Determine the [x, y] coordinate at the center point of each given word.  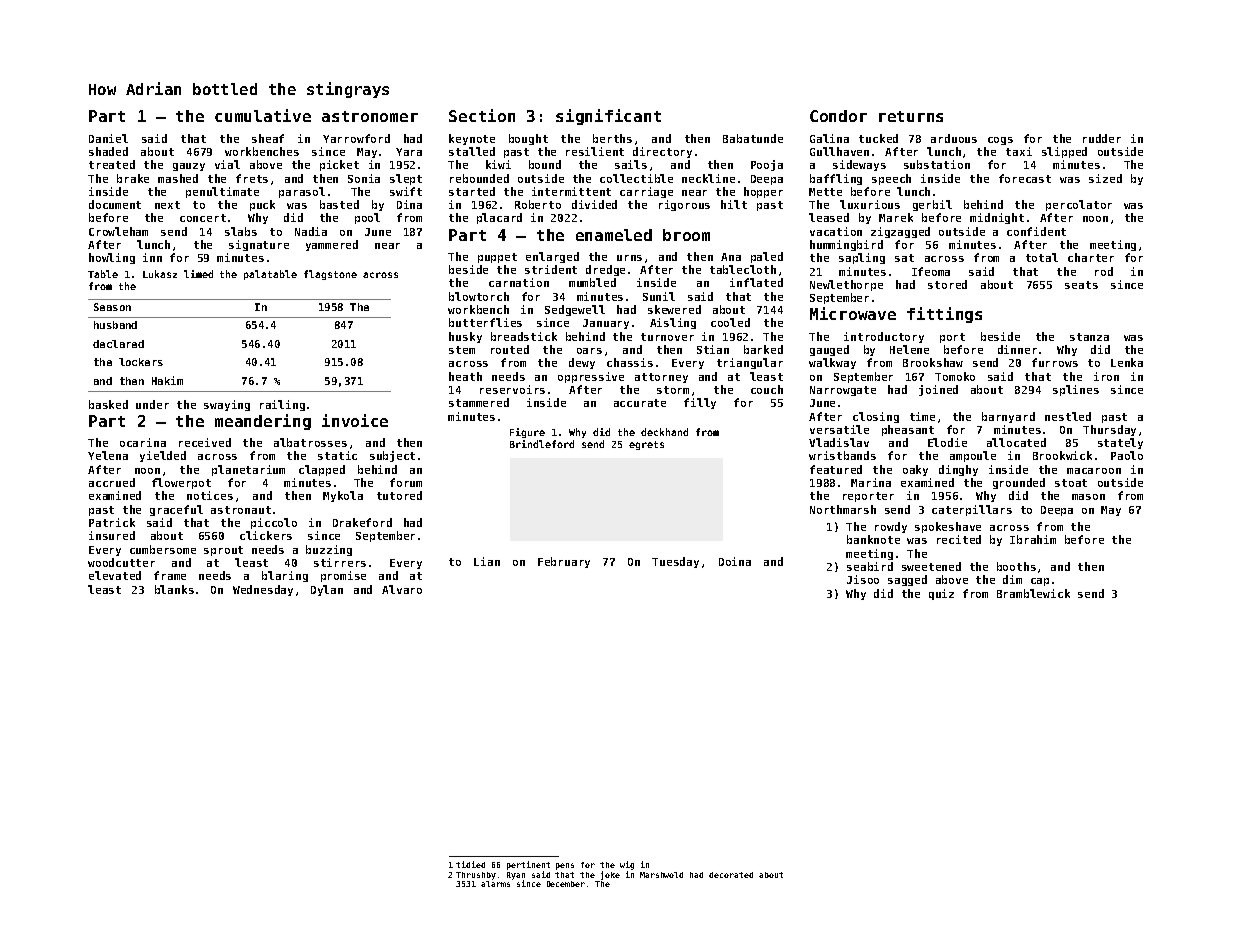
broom [686, 235]
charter [1091, 257]
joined [938, 390]
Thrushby [476, 876]
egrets [646, 445]
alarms [495, 884]
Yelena [108, 455]
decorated [731, 875]
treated [112, 164]
